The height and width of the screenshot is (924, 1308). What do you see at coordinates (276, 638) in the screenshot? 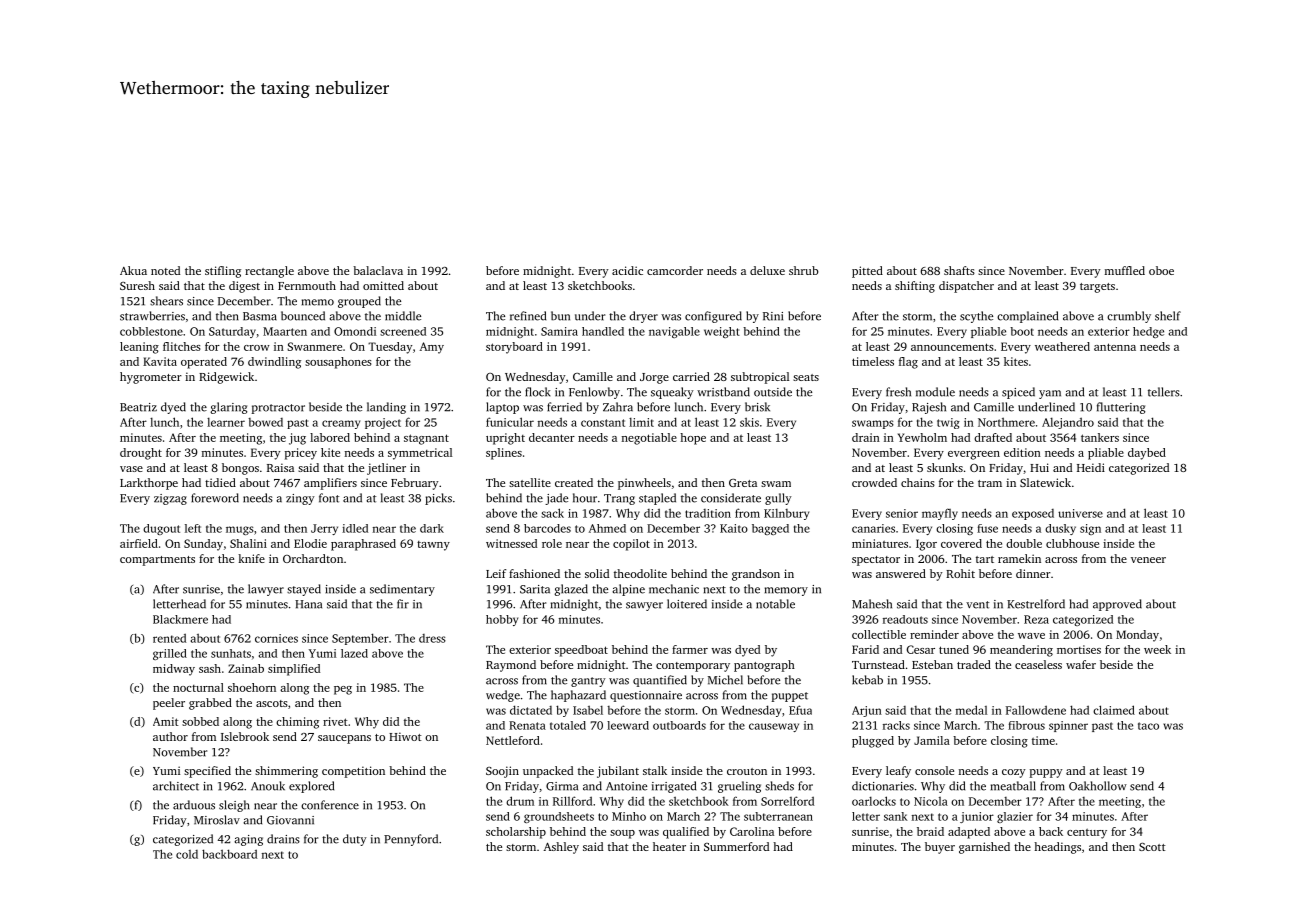
I see `cornices` at bounding box center [276, 638].
